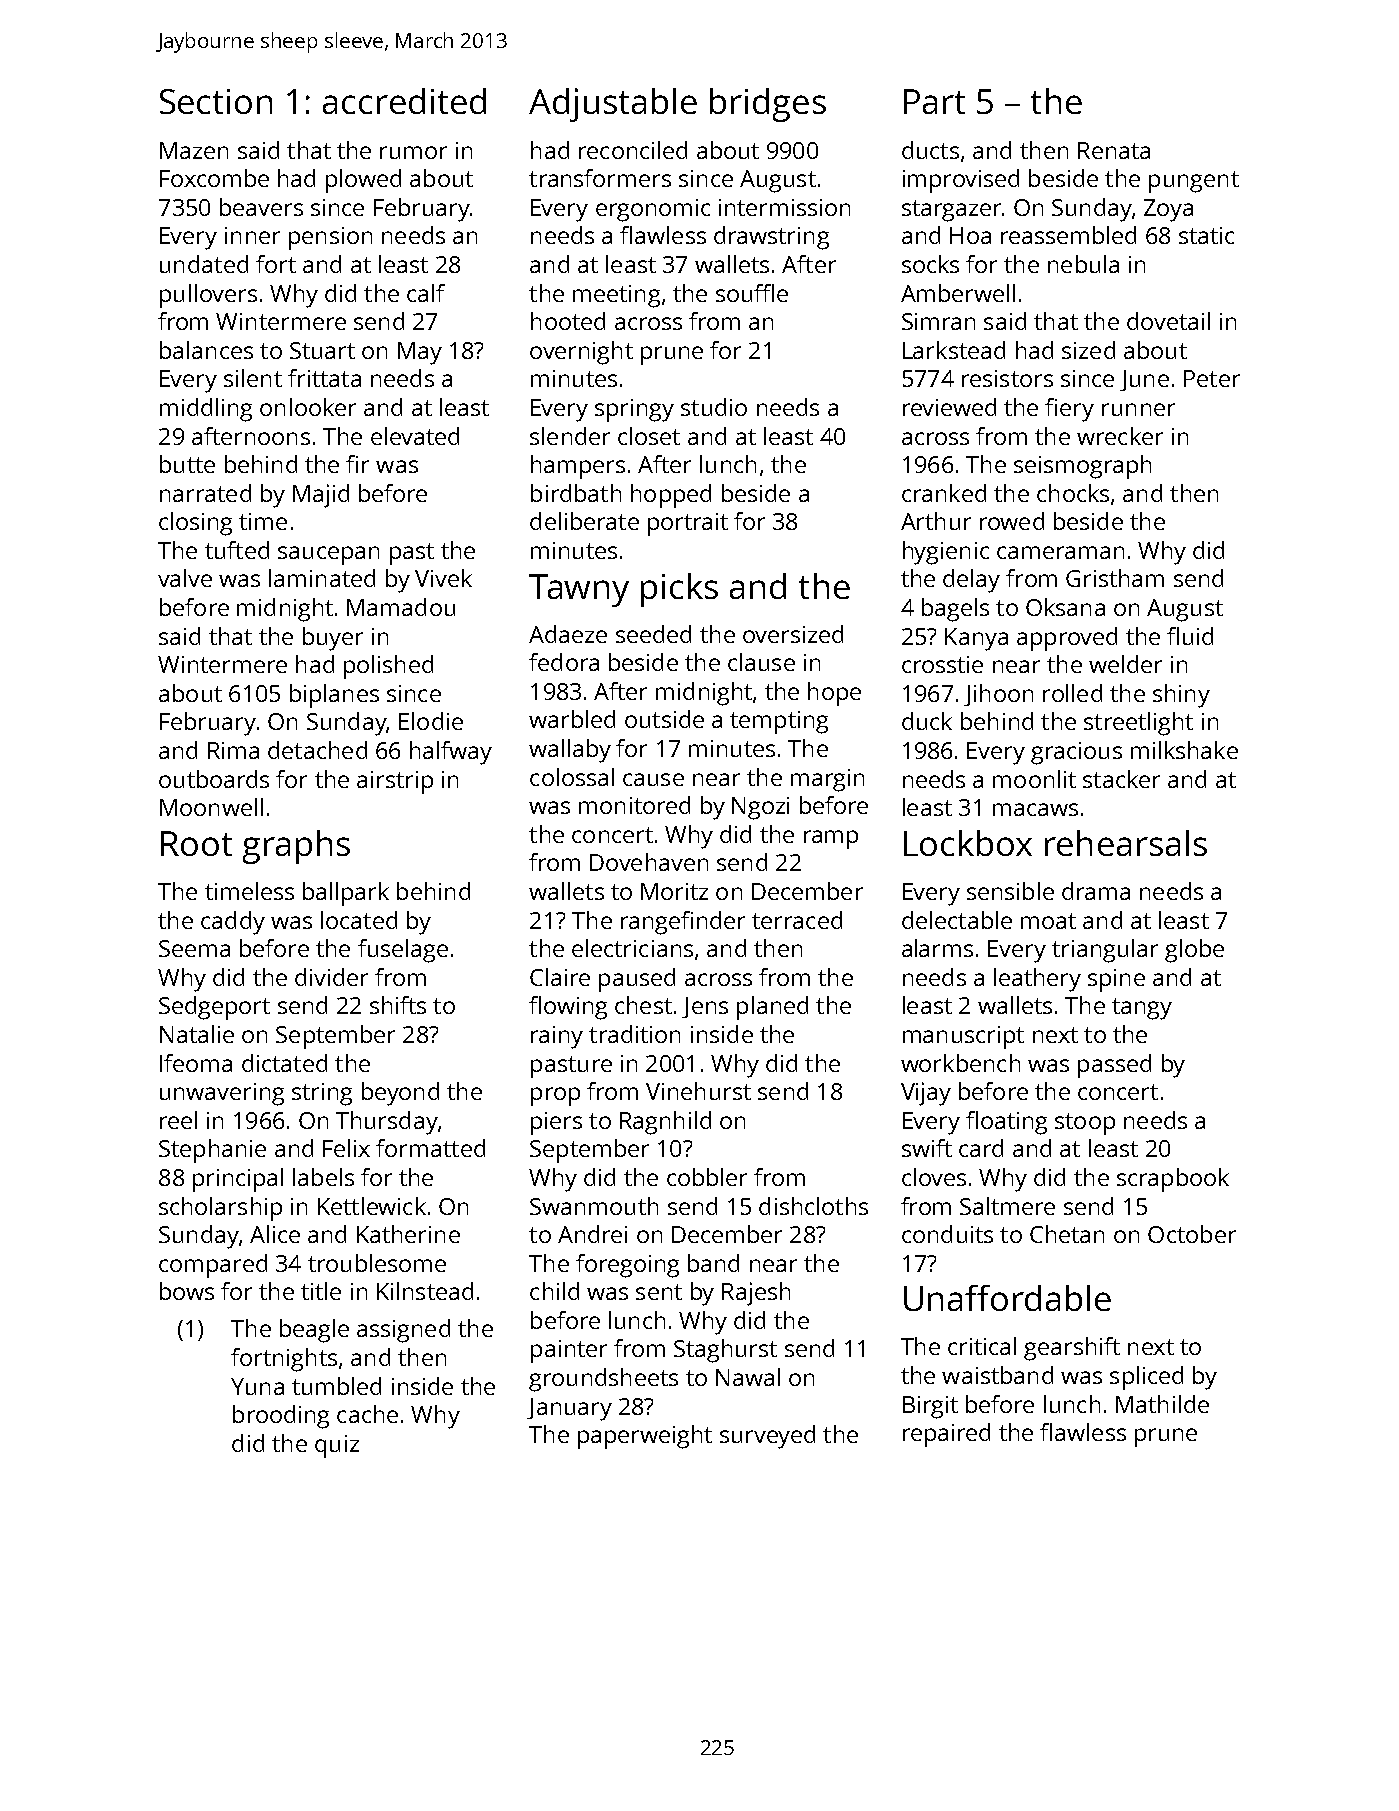 The width and height of the page is (1399, 1811). I want to click on cobbler, so click(707, 1177).
